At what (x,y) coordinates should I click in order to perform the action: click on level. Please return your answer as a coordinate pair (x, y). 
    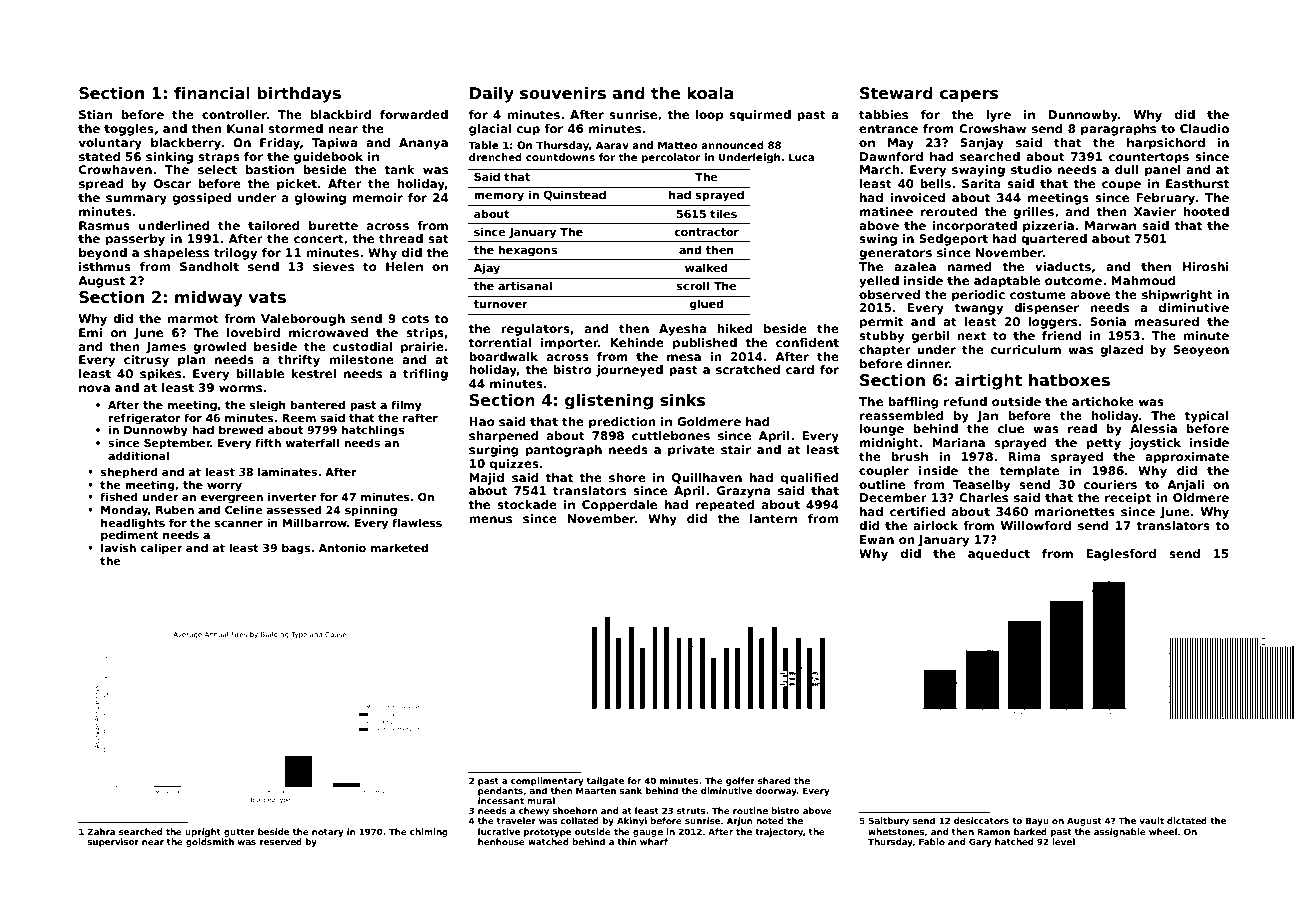
    Looking at the image, I should click on (1063, 841).
